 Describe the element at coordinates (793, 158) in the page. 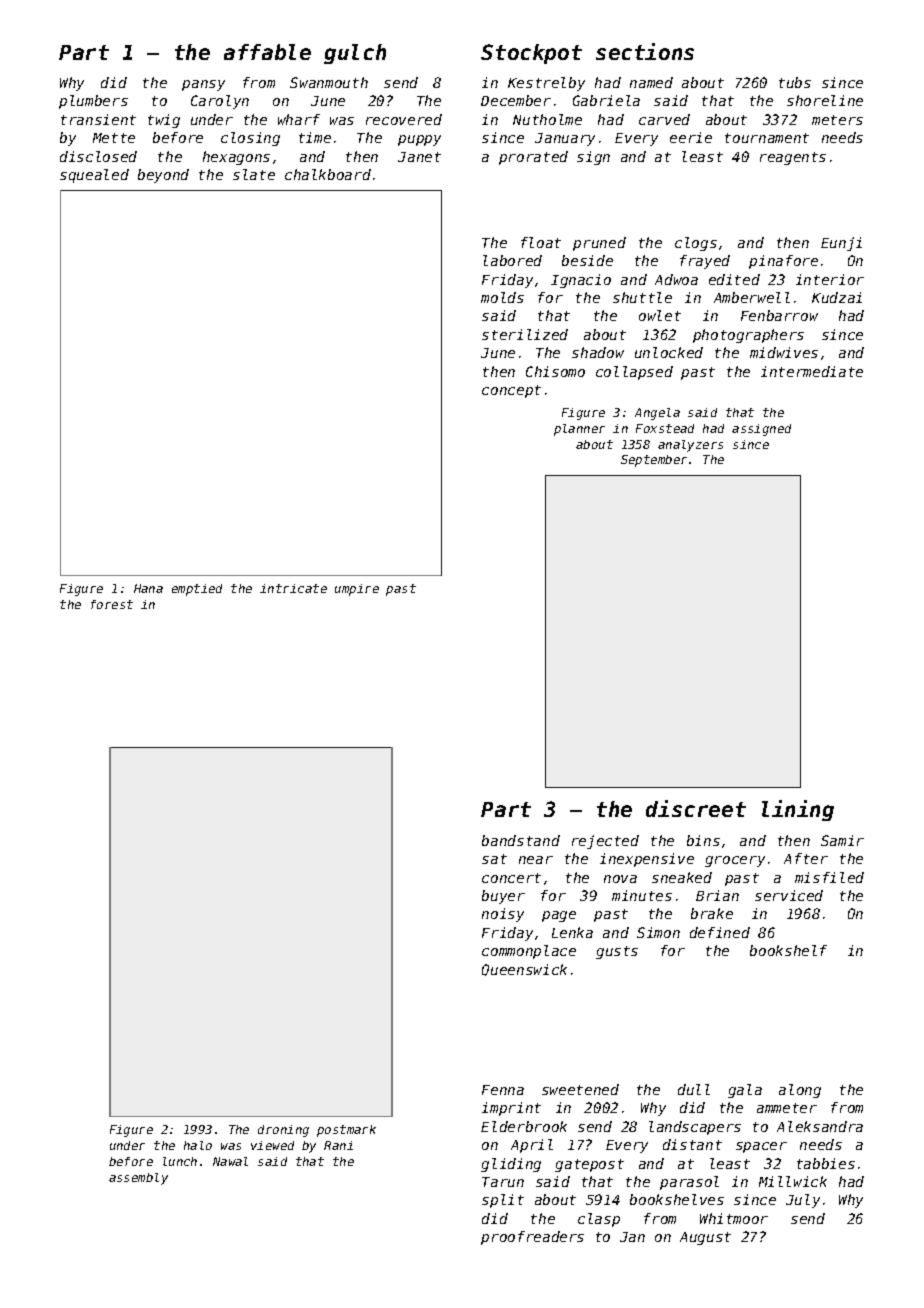

I see `reagents` at that location.
